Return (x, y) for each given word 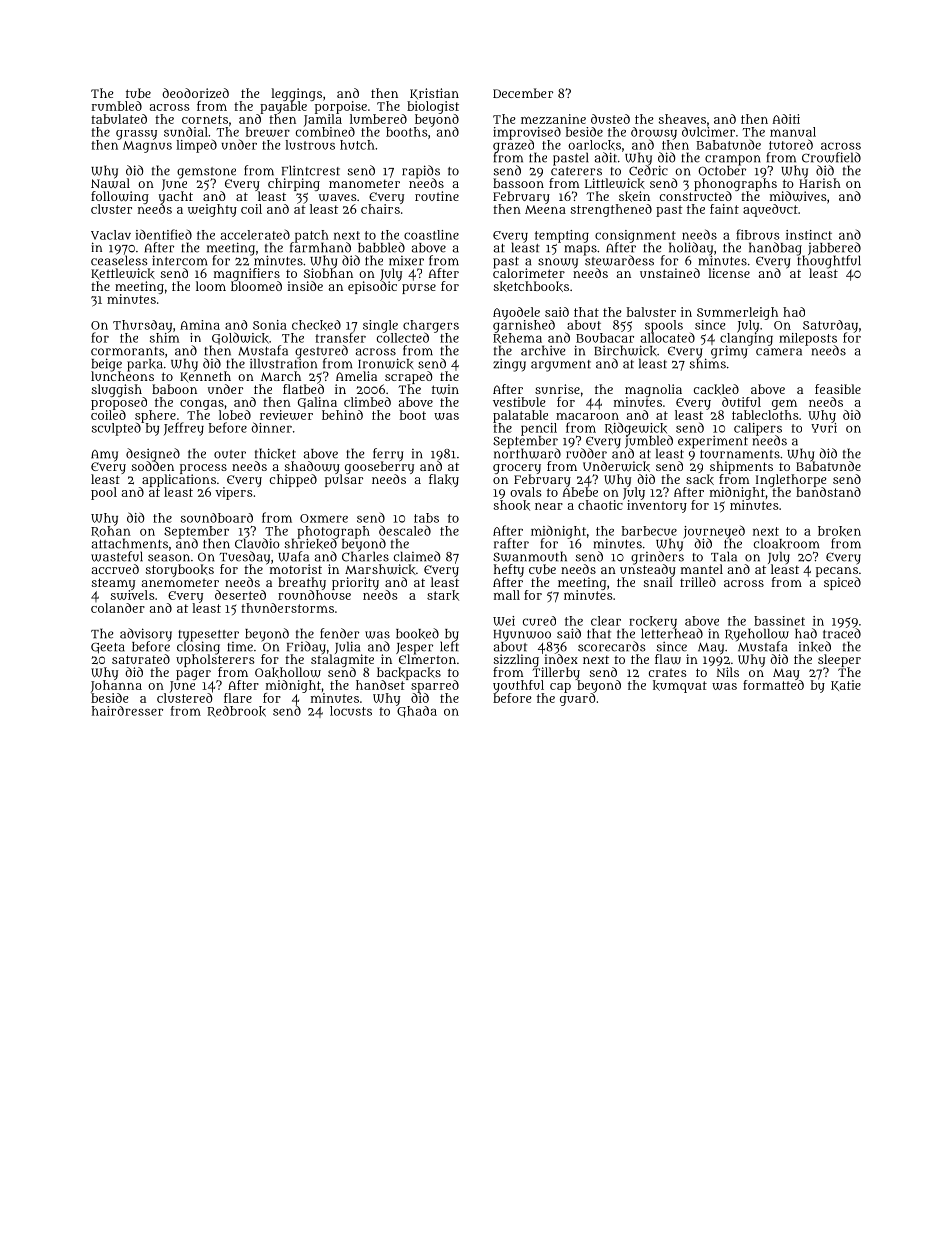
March (281, 376)
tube (138, 93)
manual (793, 132)
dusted (610, 119)
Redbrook (236, 711)
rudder (586, 453)
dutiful (741, 402)
